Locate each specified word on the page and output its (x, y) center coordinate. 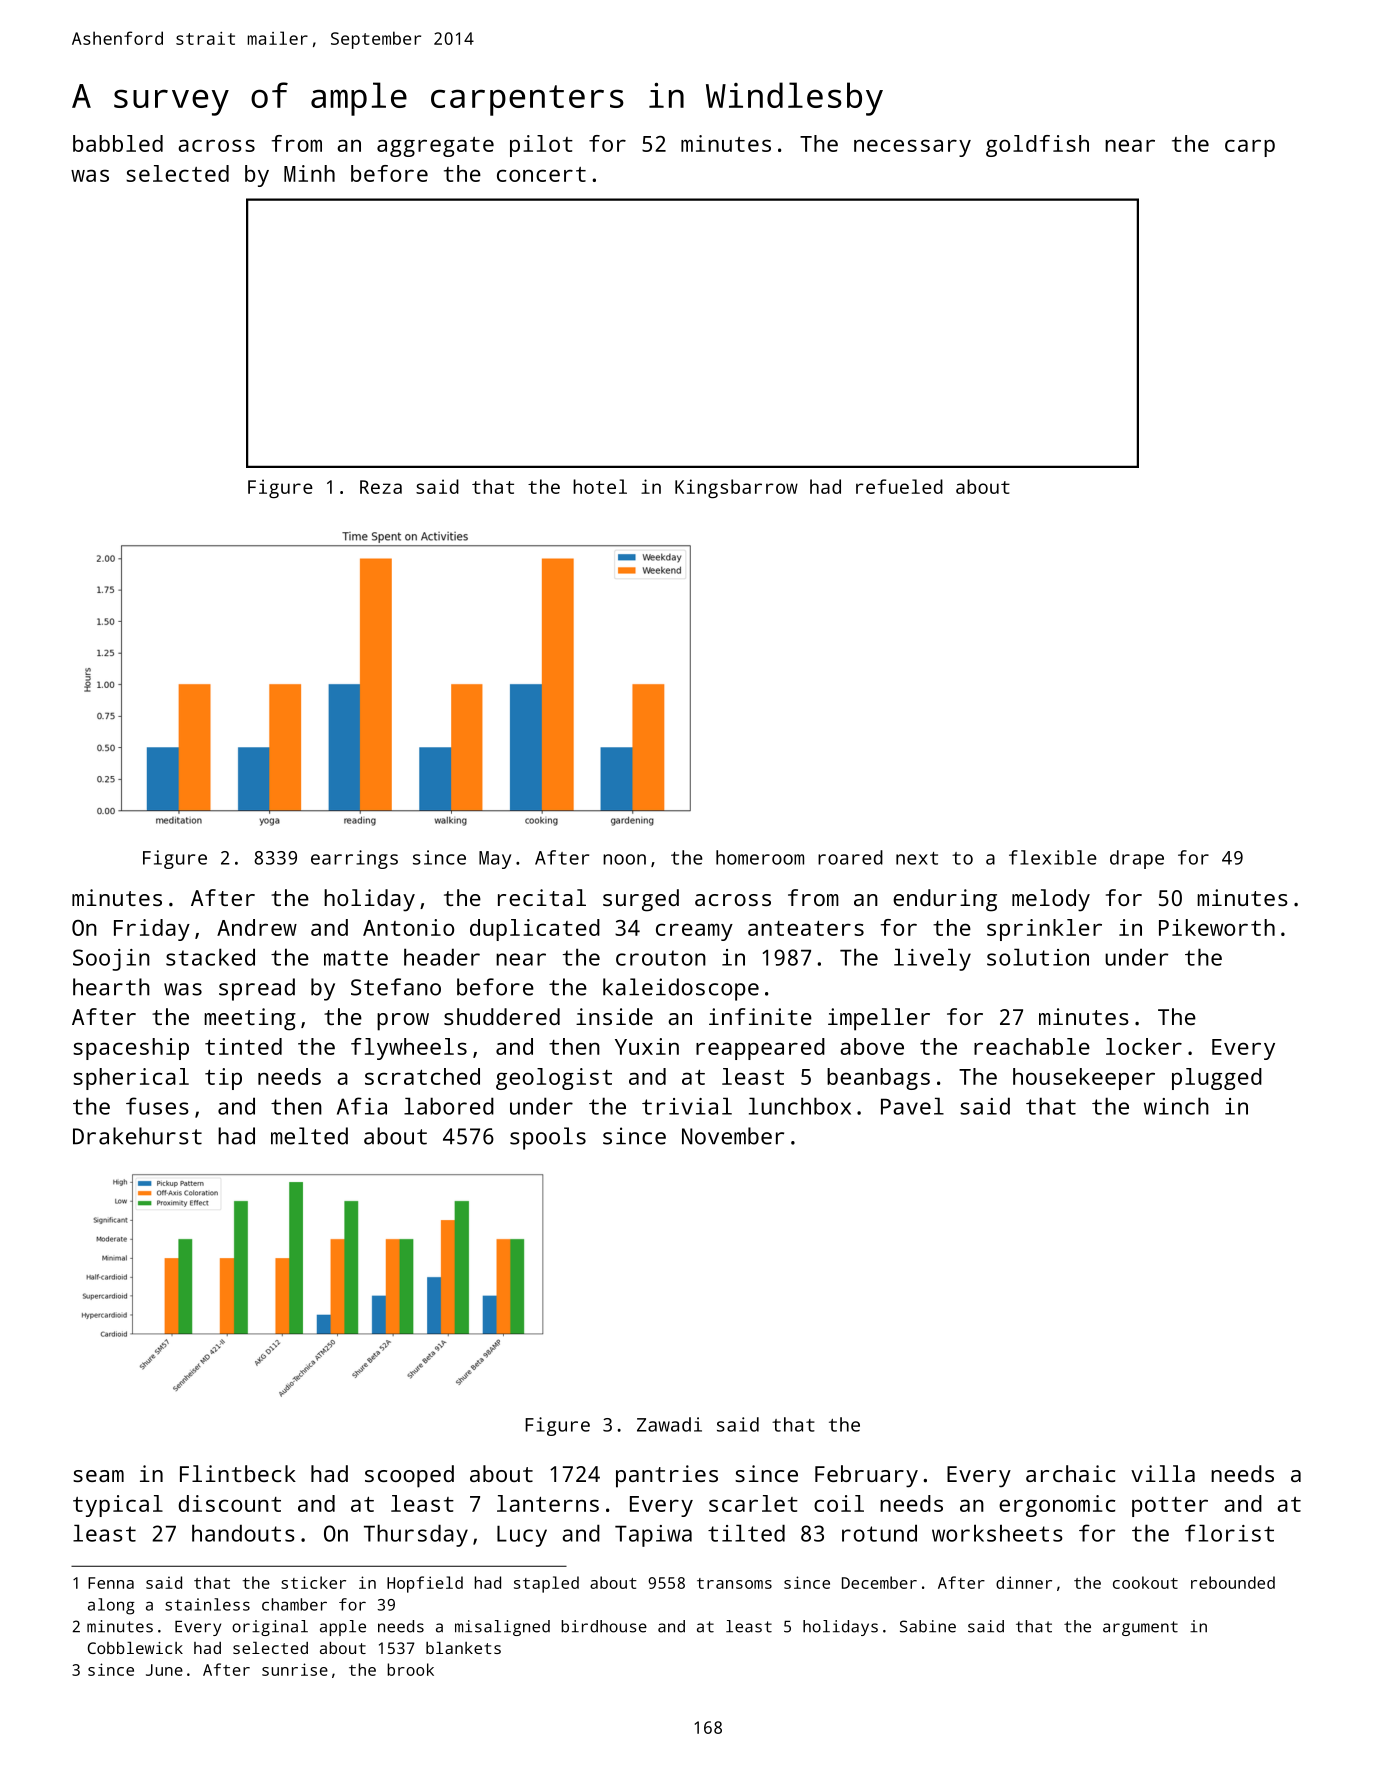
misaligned (502, 1628)
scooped (409, 1476)
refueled (899, 486)
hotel (600, 486)
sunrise (295, 1669)
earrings (354, 859)
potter (1170, 1507)
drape (1137, 859)
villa (1163, 1473)
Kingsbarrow (736, 488)
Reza (381, 487)
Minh (309, 173)
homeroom (760, 857)
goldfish (1037, 146)
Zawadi (669, 1424)
